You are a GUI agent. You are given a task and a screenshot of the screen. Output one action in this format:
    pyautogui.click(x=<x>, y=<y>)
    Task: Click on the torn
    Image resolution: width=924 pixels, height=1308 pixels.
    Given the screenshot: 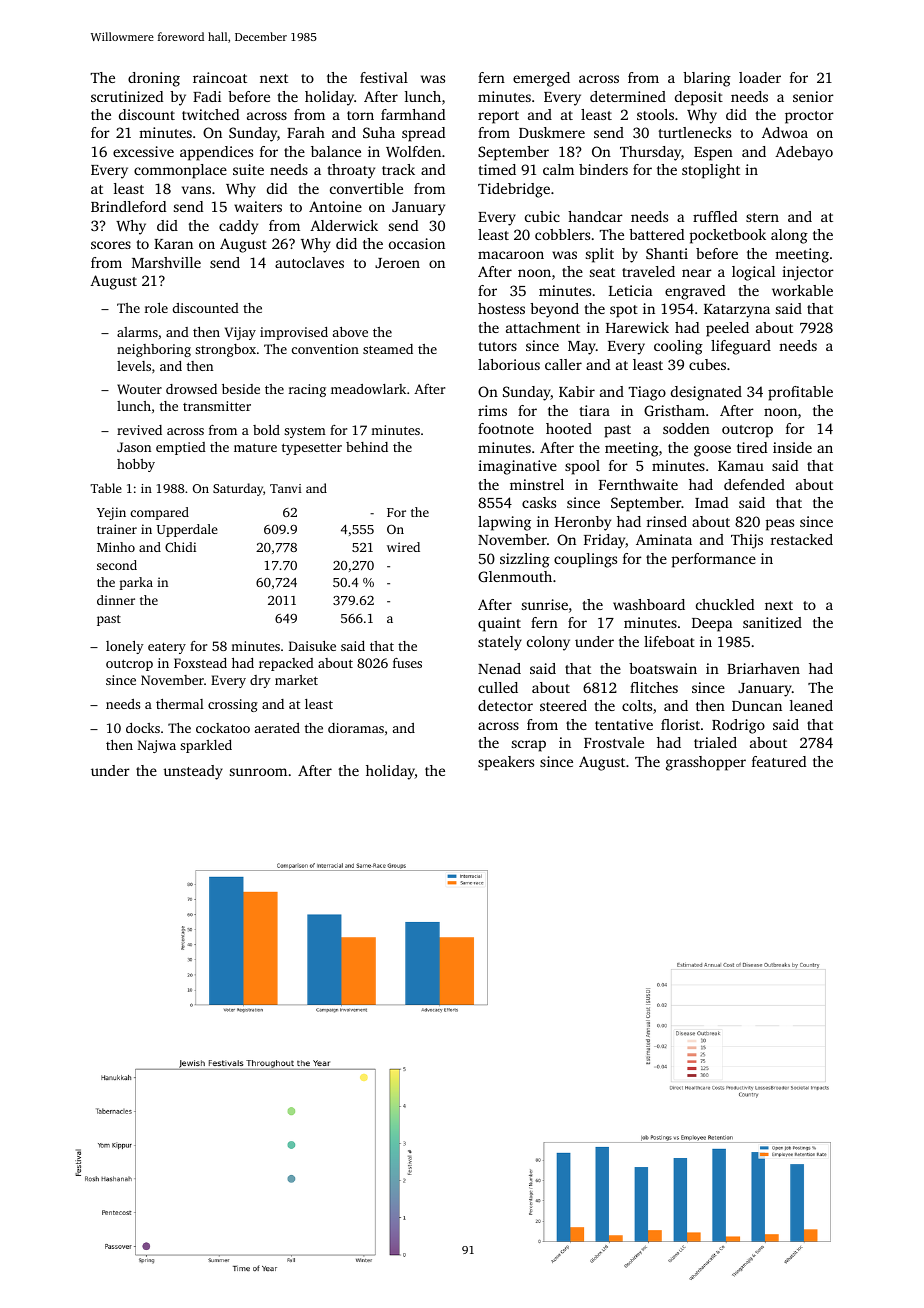 What is the action you would take?
    pyautogui.click(x=360, y=115)
